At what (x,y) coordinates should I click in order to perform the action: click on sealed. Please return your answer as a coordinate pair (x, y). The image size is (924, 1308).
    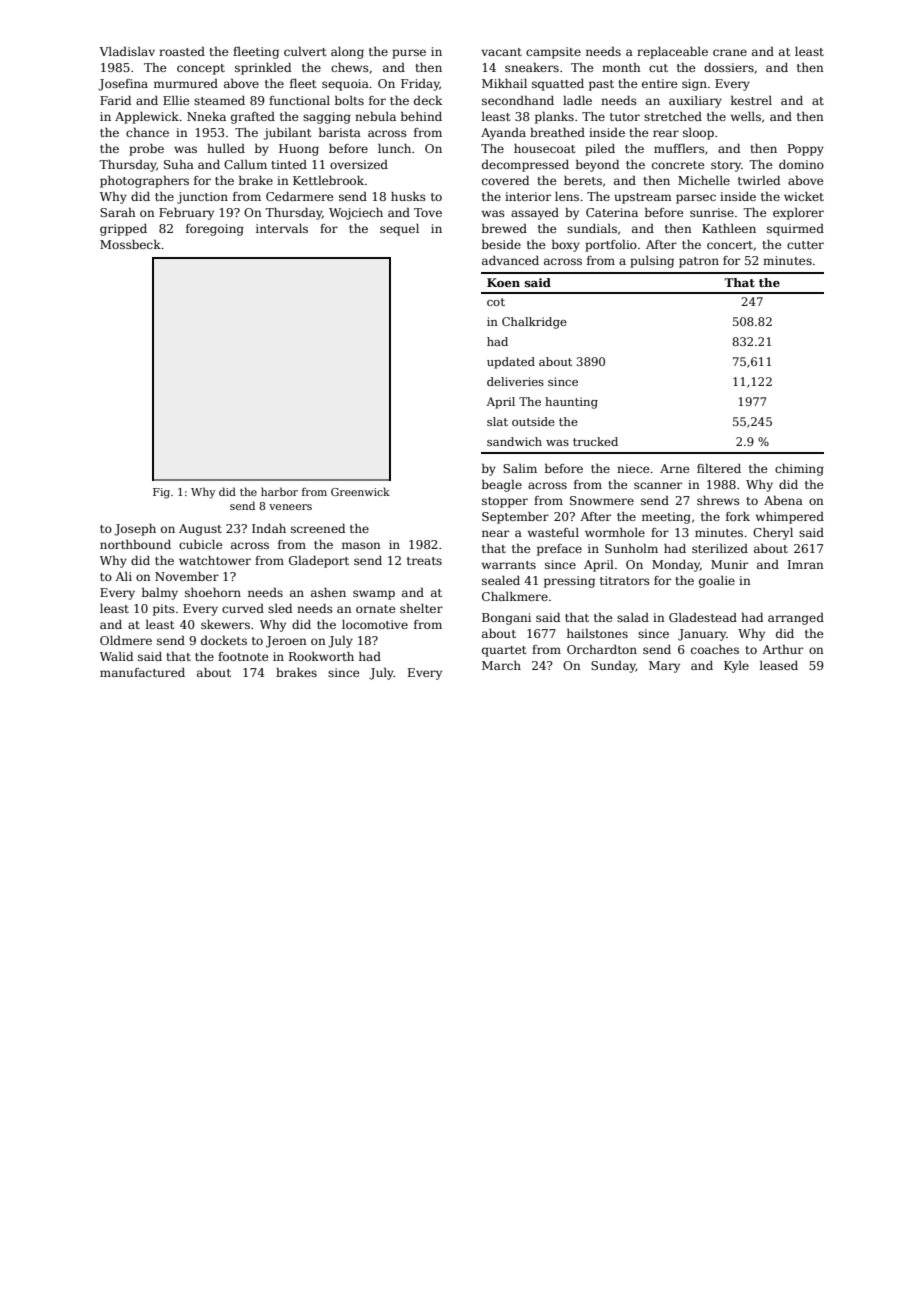
    Looking at the image, I should click on (501, 580).
